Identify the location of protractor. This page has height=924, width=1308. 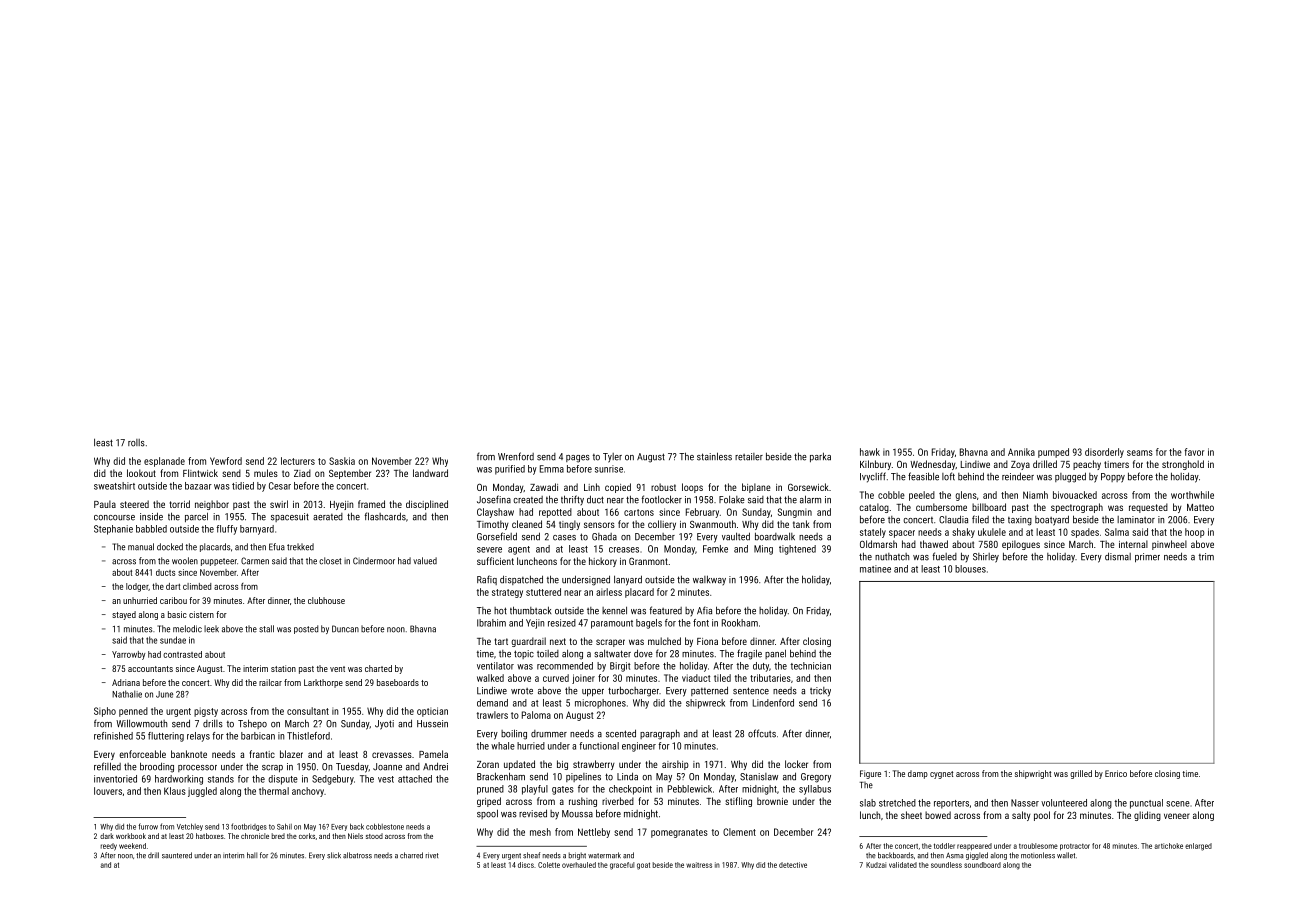
(1075, 847).
